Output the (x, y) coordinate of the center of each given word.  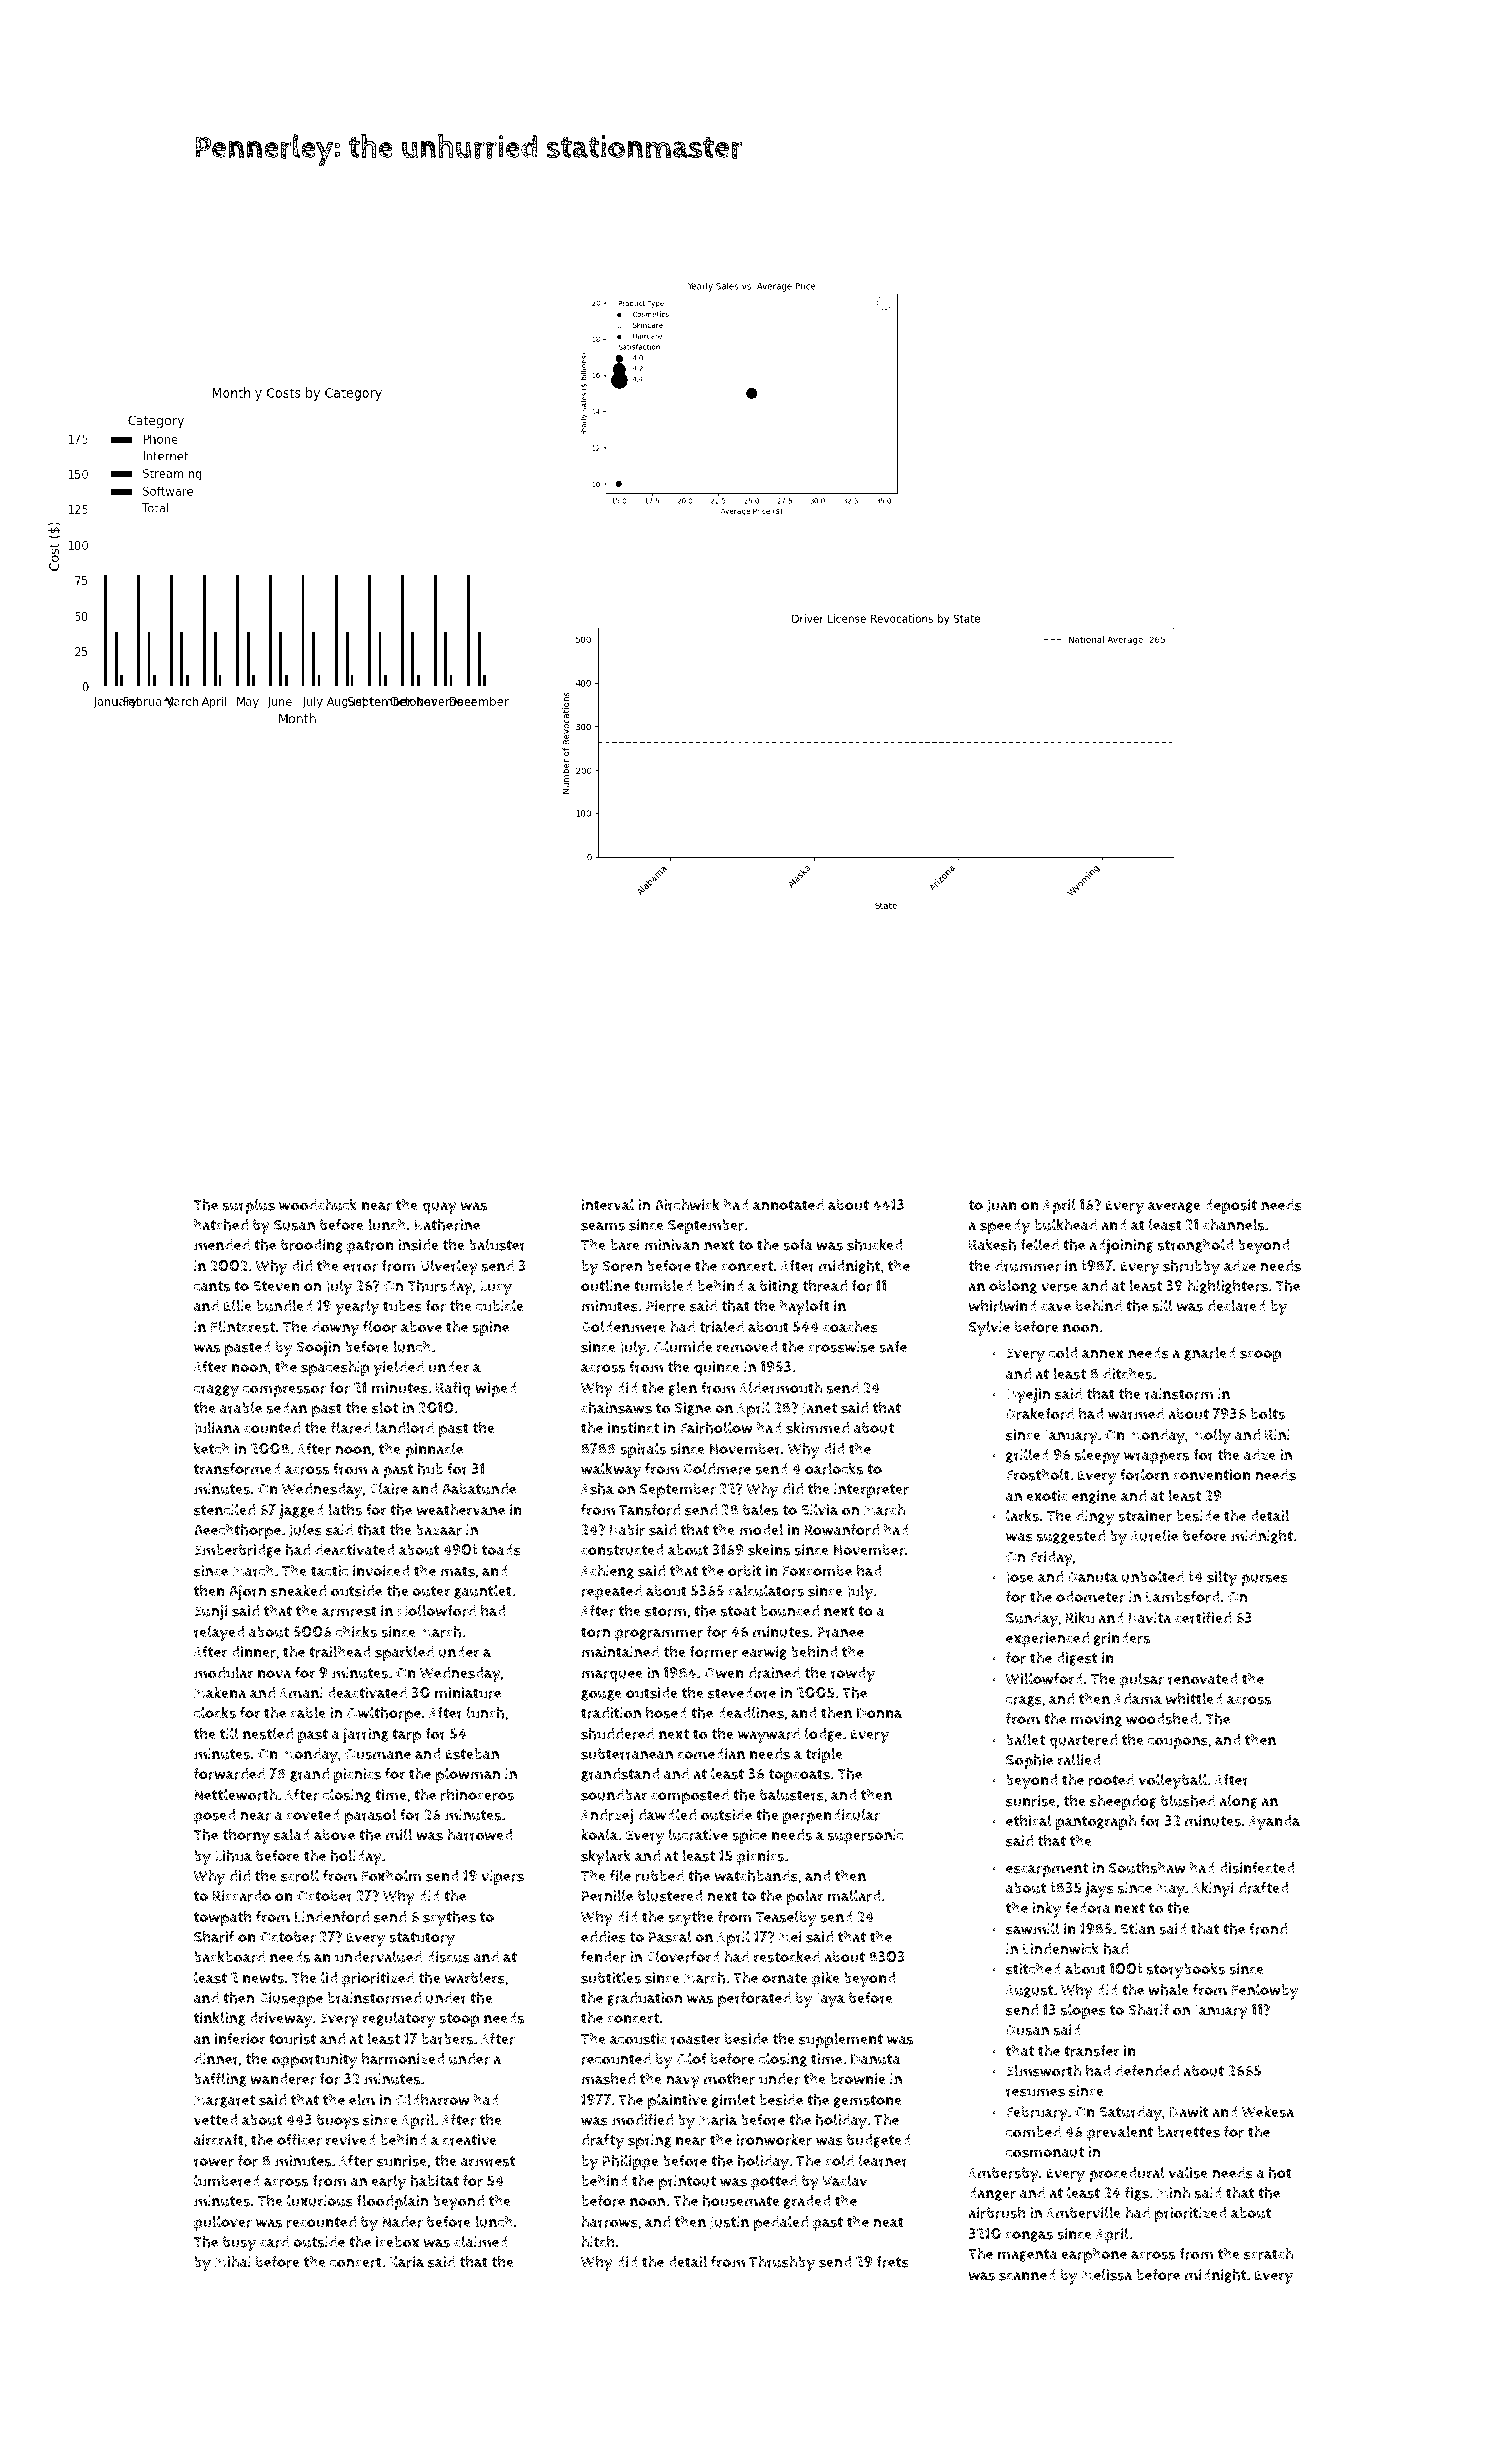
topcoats (799, 1776)
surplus (249, 1206)
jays (1099, 1890)
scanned (1027, 2275)
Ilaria (407, 2261)
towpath (222, 1918)
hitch (597, 2241)
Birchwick (687, 1204)
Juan (1002, 1206)
